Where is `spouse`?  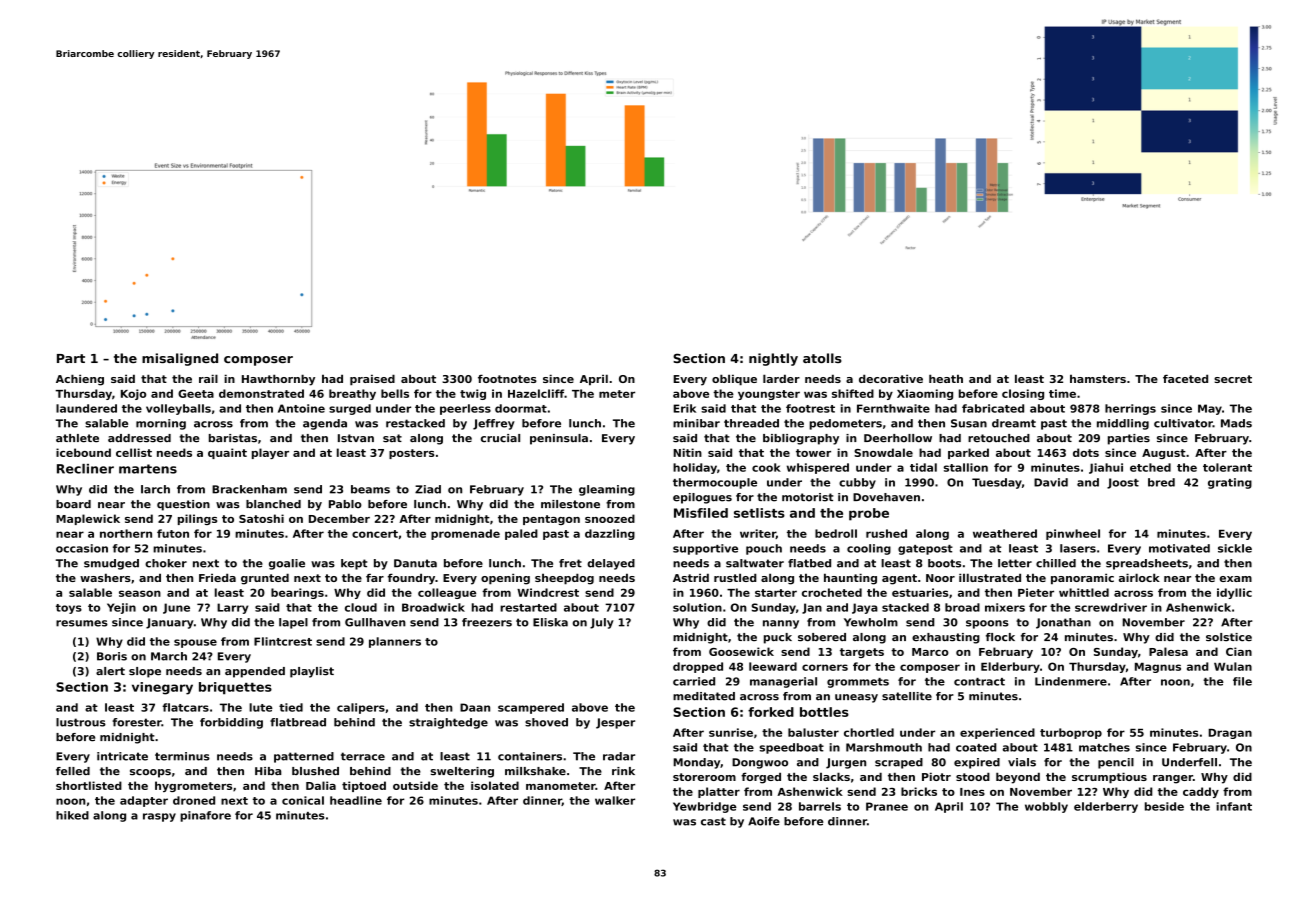
spouse is located at coordinates (195, 643).
